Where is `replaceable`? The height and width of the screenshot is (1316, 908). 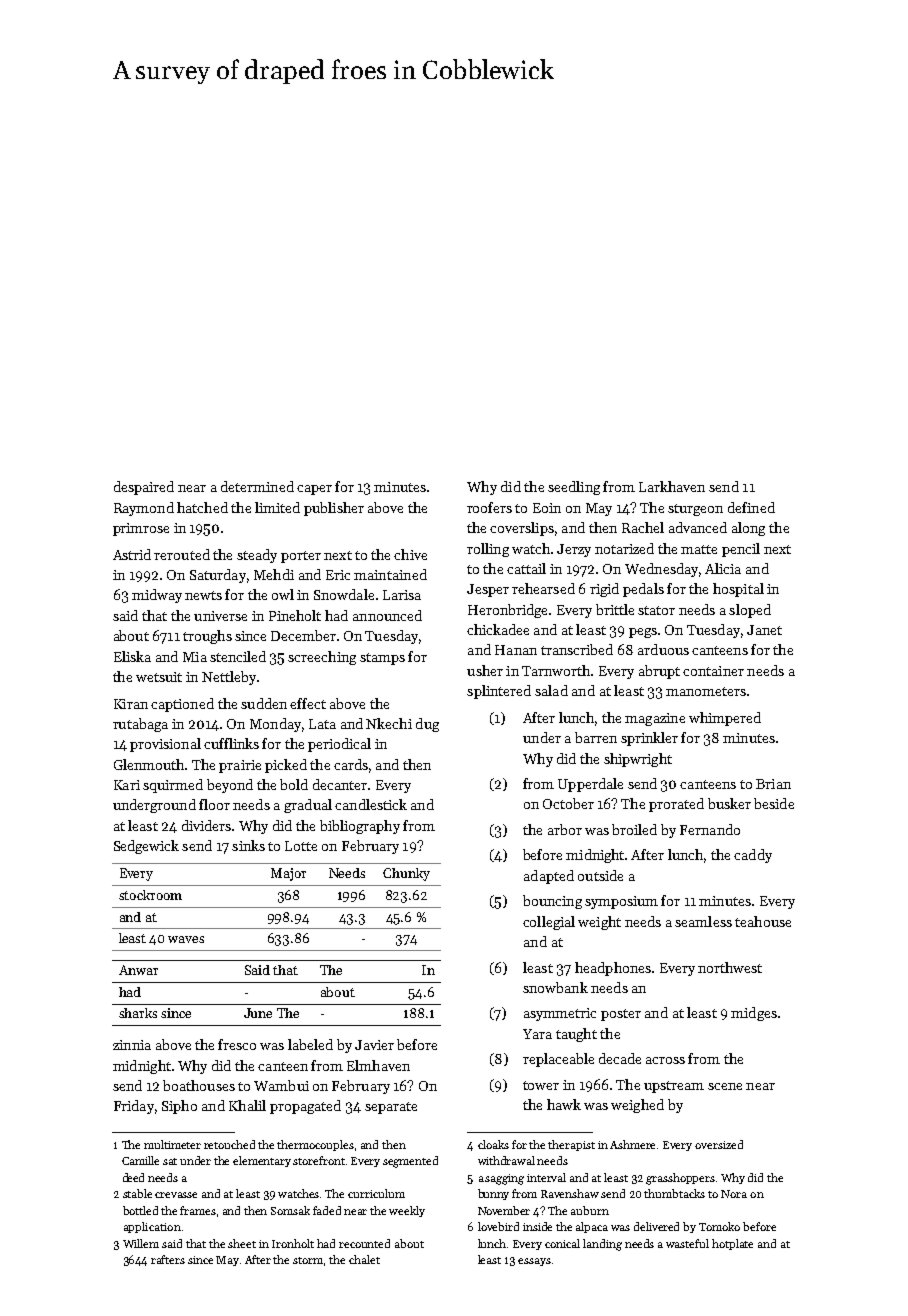 replaceable is located at coordinates (558, 1060).
